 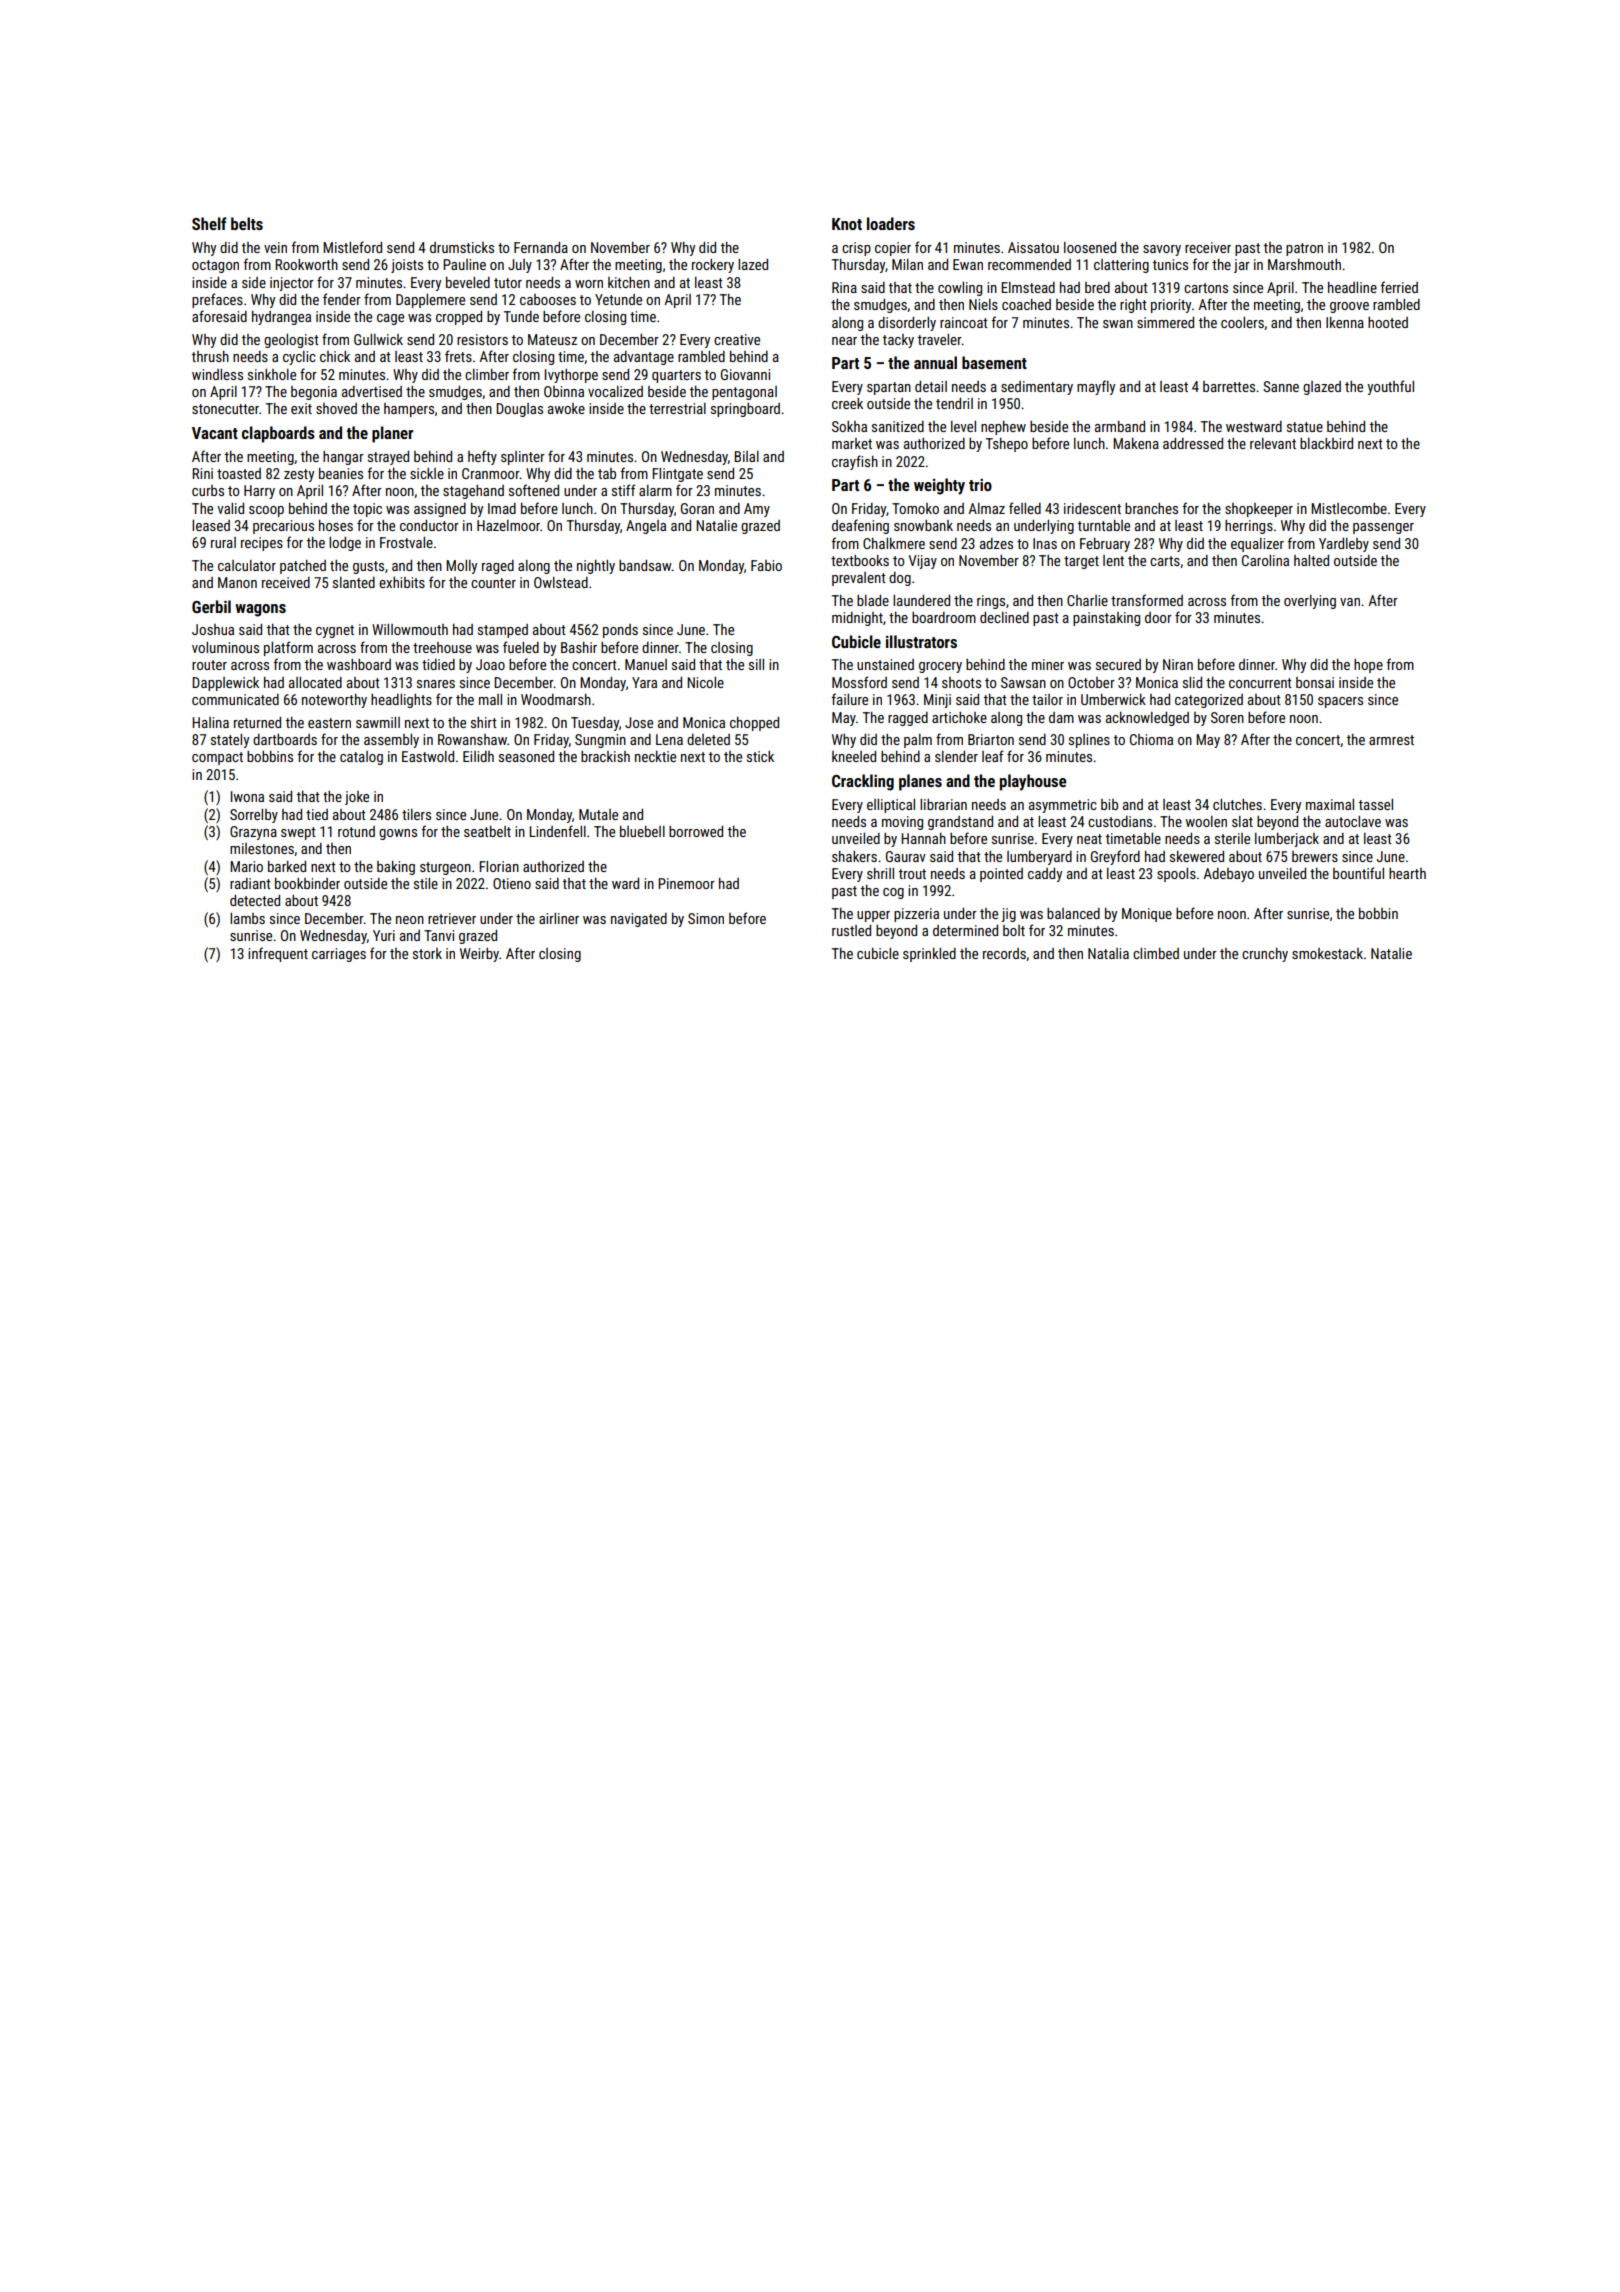 What do you see at coordinates (850, 699) in the page?
I see `failure` at bounding box center [850, 699].
